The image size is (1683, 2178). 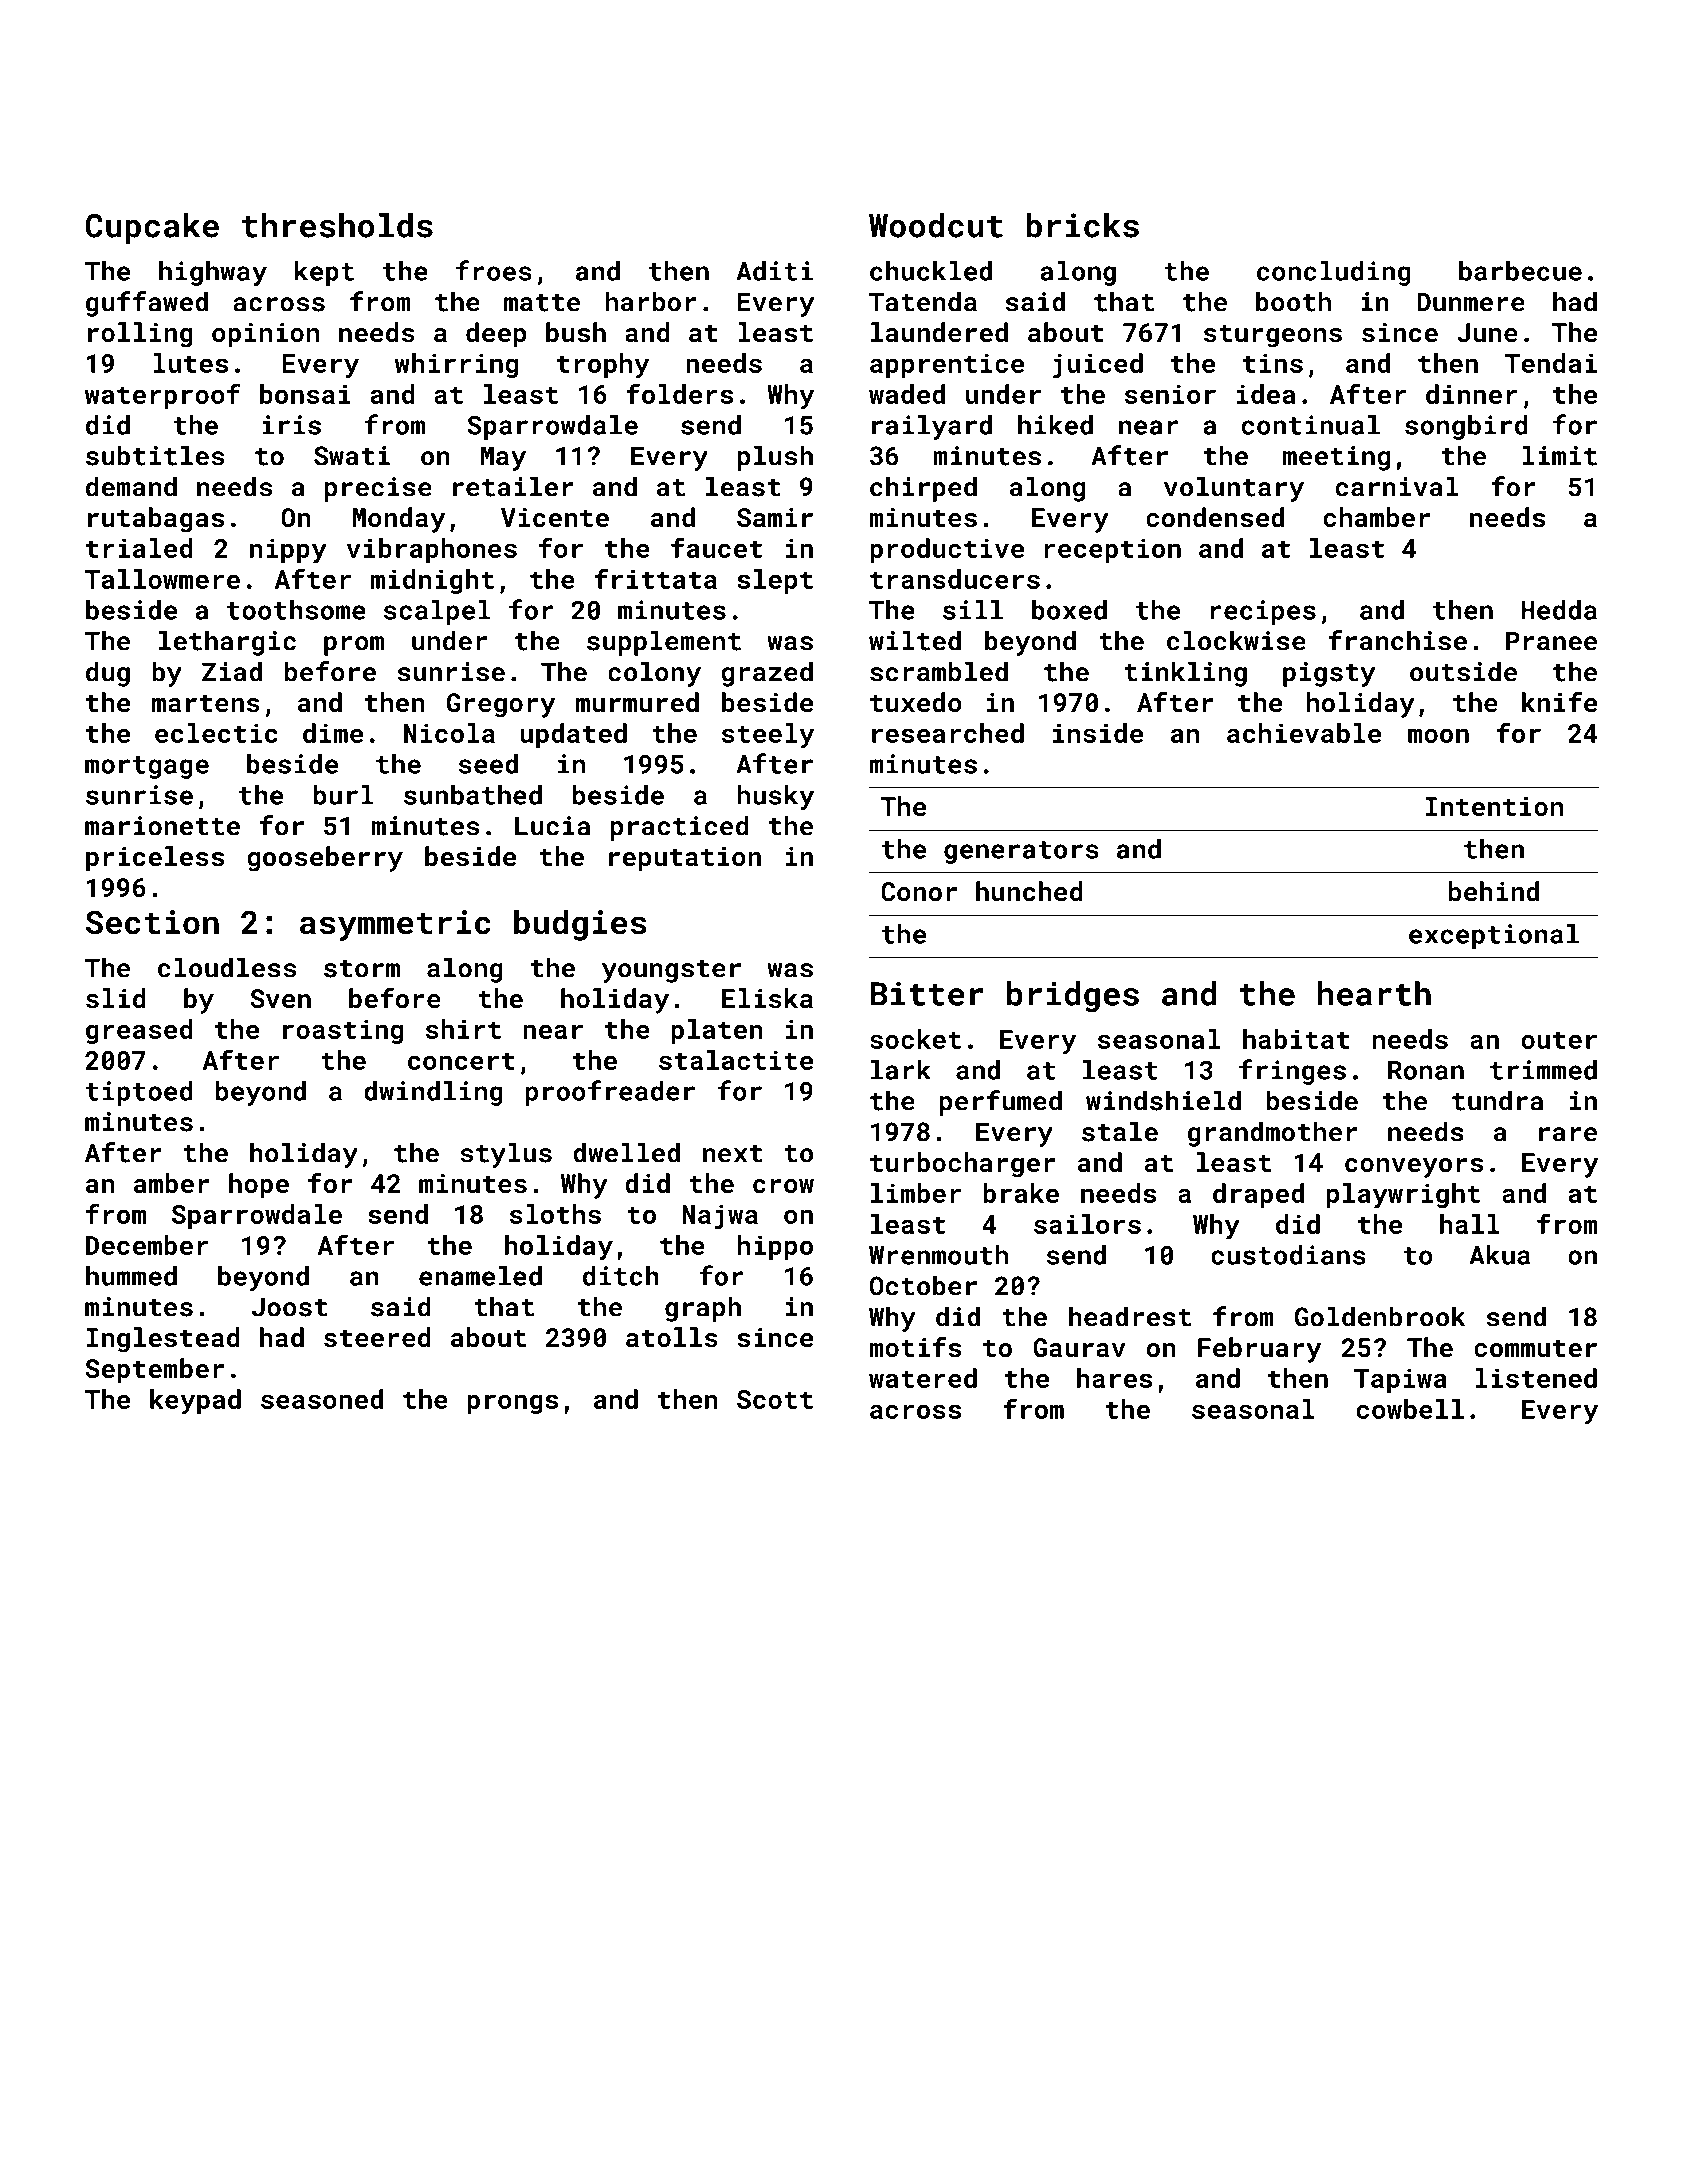 What do you see at coordinates (494, 270) in the document?
I see `froes` at bounding box center [494, 270].
